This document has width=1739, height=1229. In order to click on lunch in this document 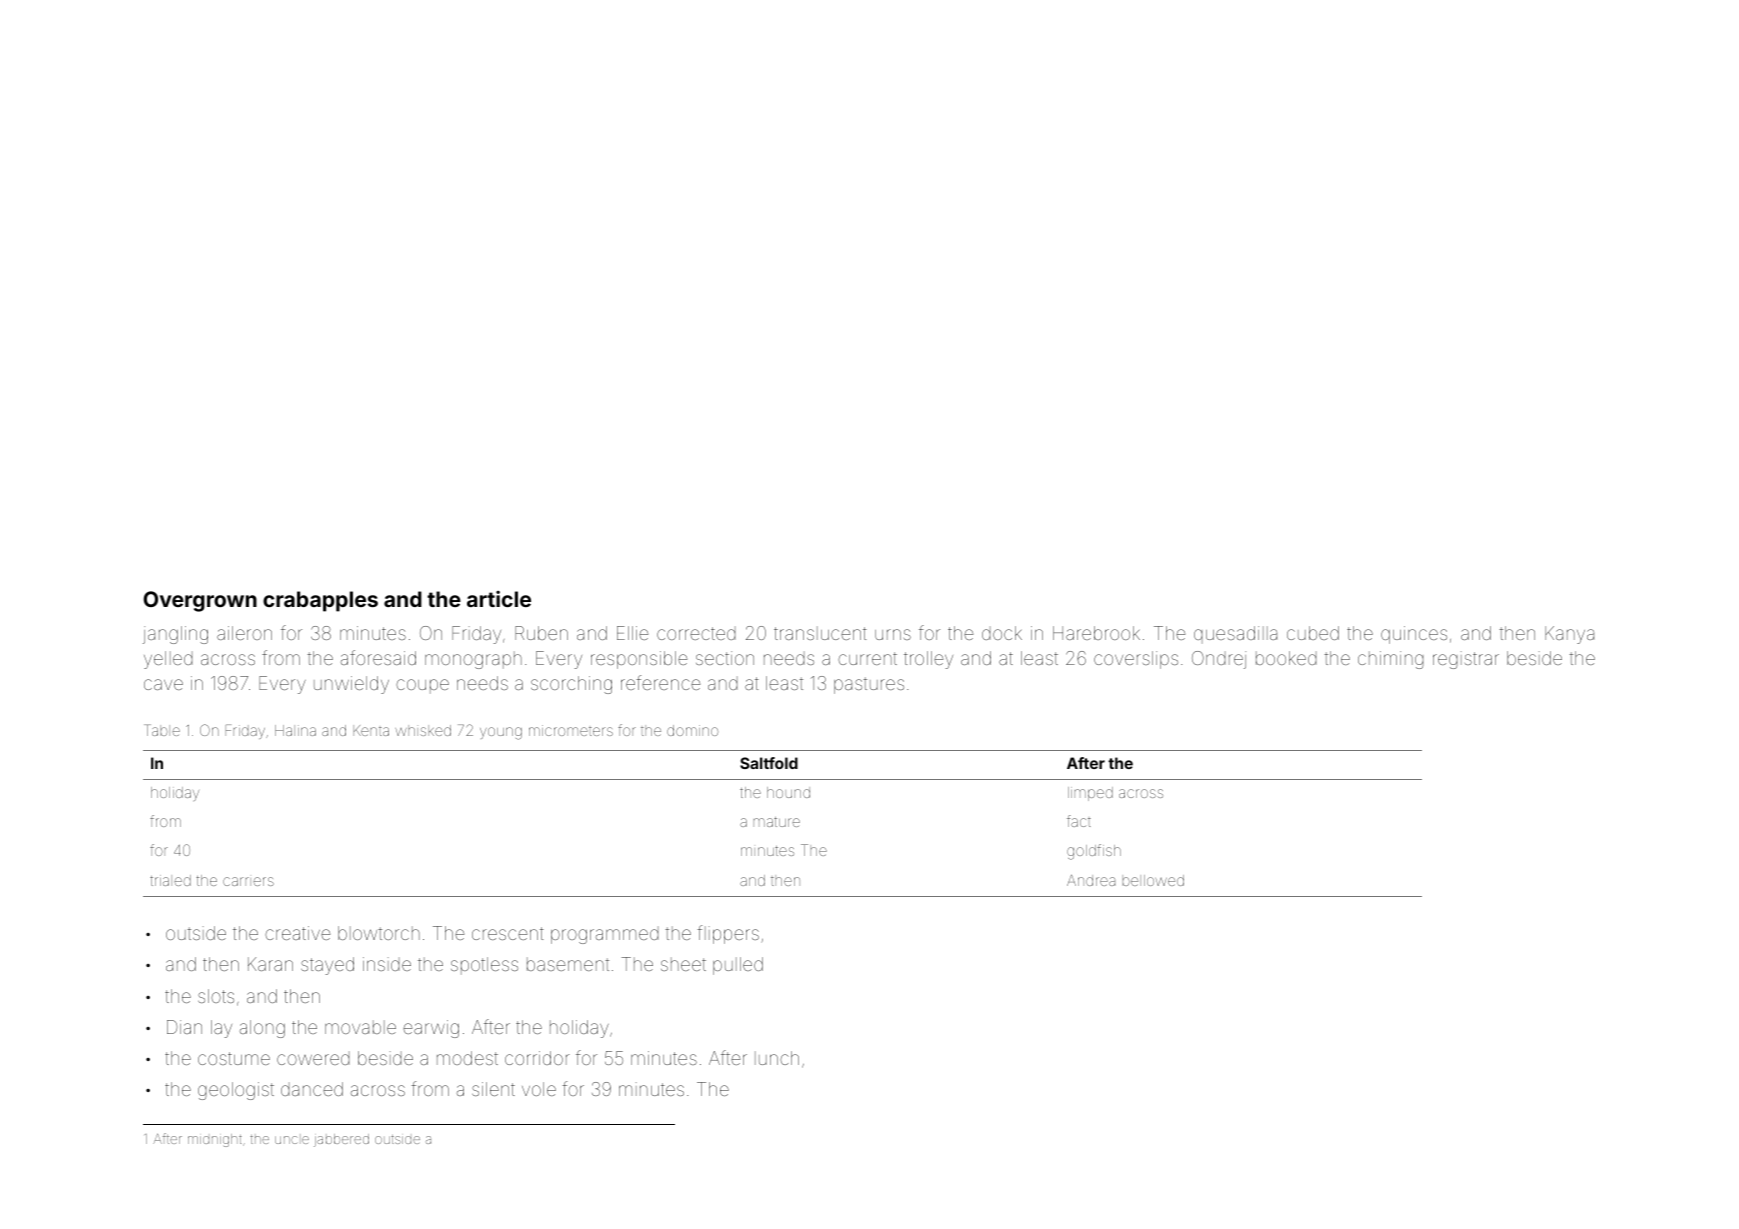, I will do `click(777, 1058)`.
